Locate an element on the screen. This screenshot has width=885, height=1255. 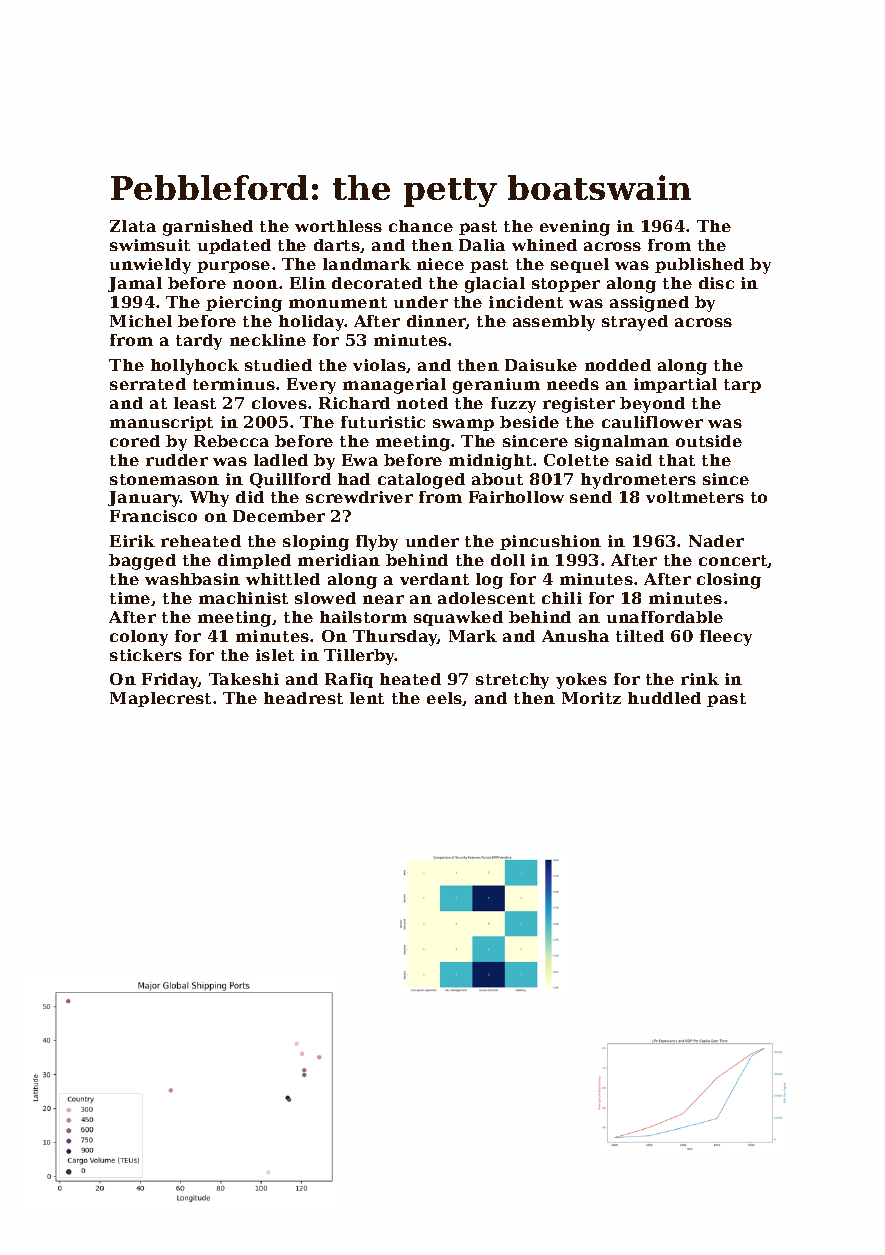
Rebecca is located at coordinates (231, 441).
